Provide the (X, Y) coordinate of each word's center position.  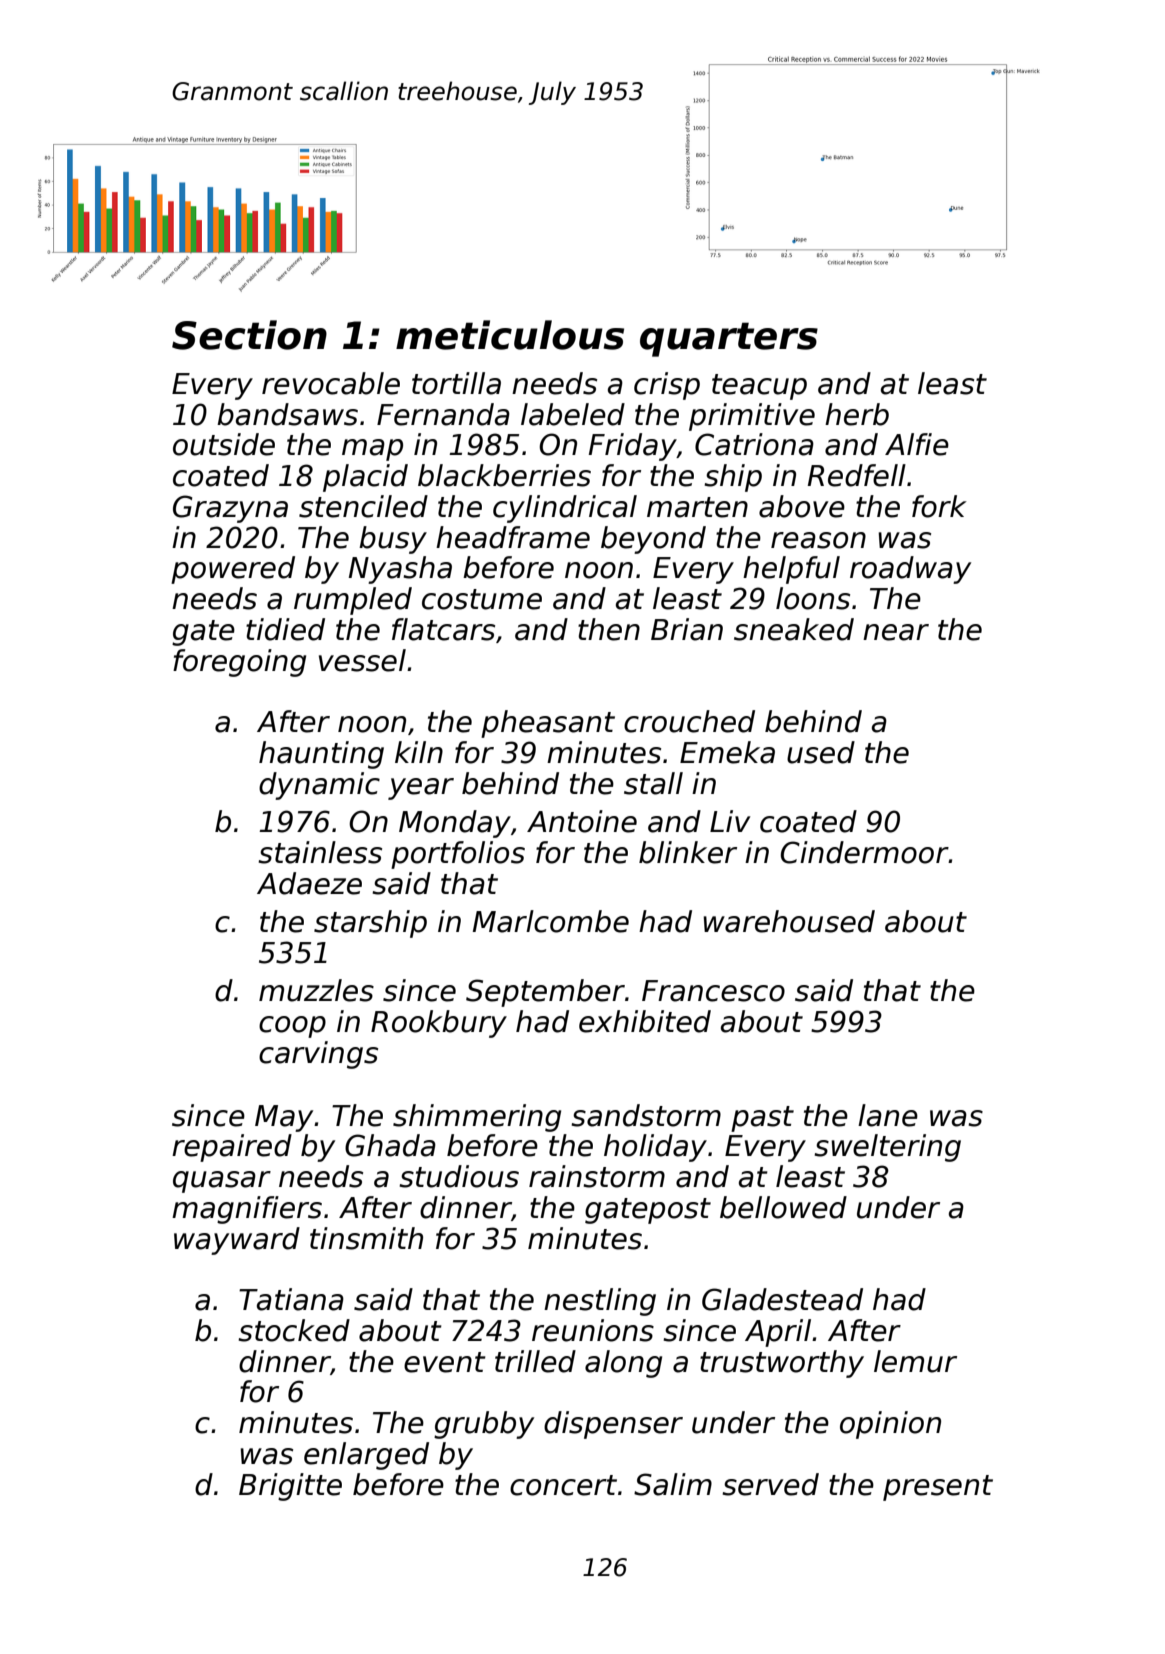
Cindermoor (865, 852)
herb (857, 414)
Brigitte (290, 1487)
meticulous (510, 335)
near (896, 632)
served (770, 1484)
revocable (331, 383)
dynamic (319, 786)
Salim (673, 1484)
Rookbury (439, 1024)
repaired (232, 1148)
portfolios (458, 855)
